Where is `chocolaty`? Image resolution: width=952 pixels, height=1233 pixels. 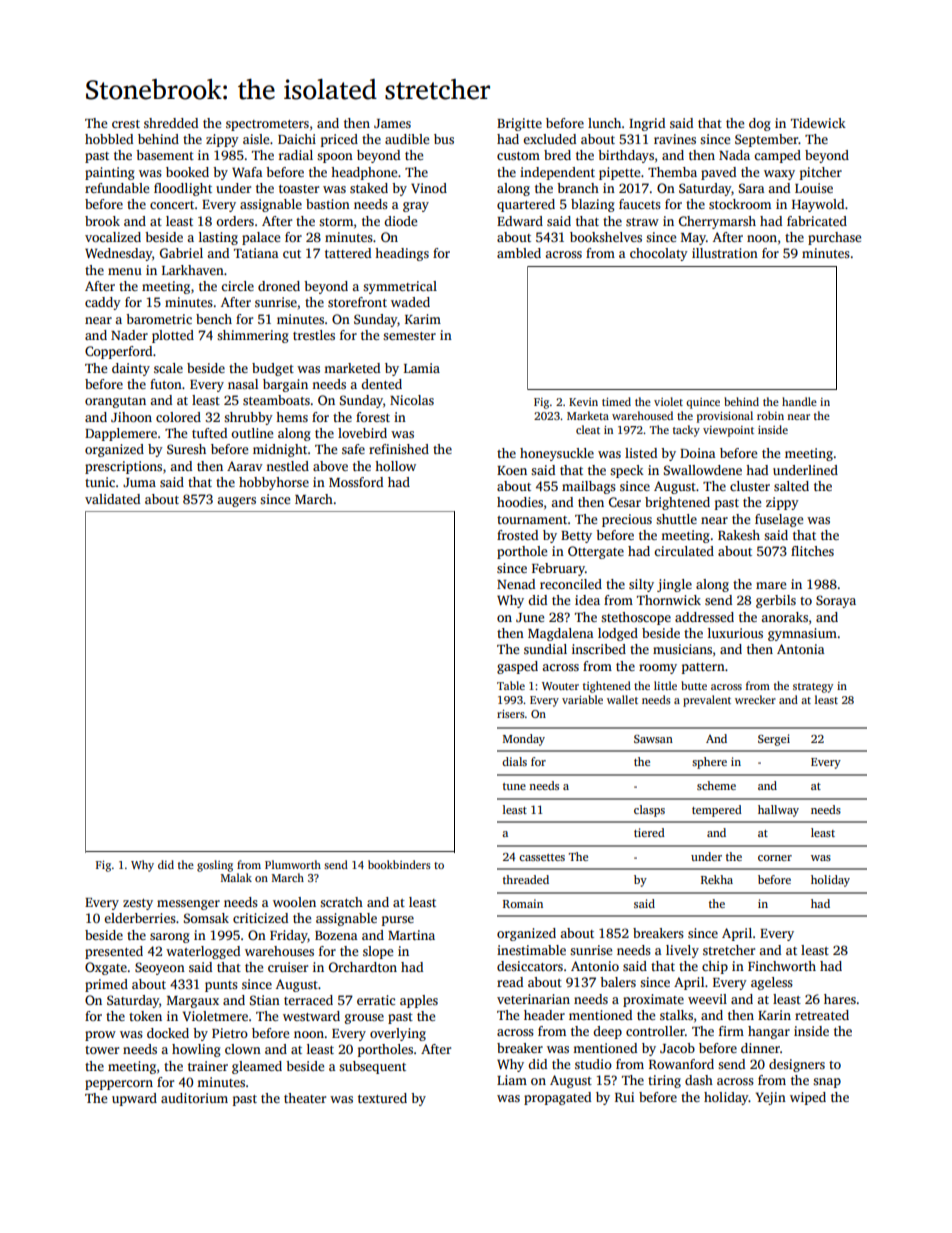 chocolaty is located at coordinates (659, 254).
